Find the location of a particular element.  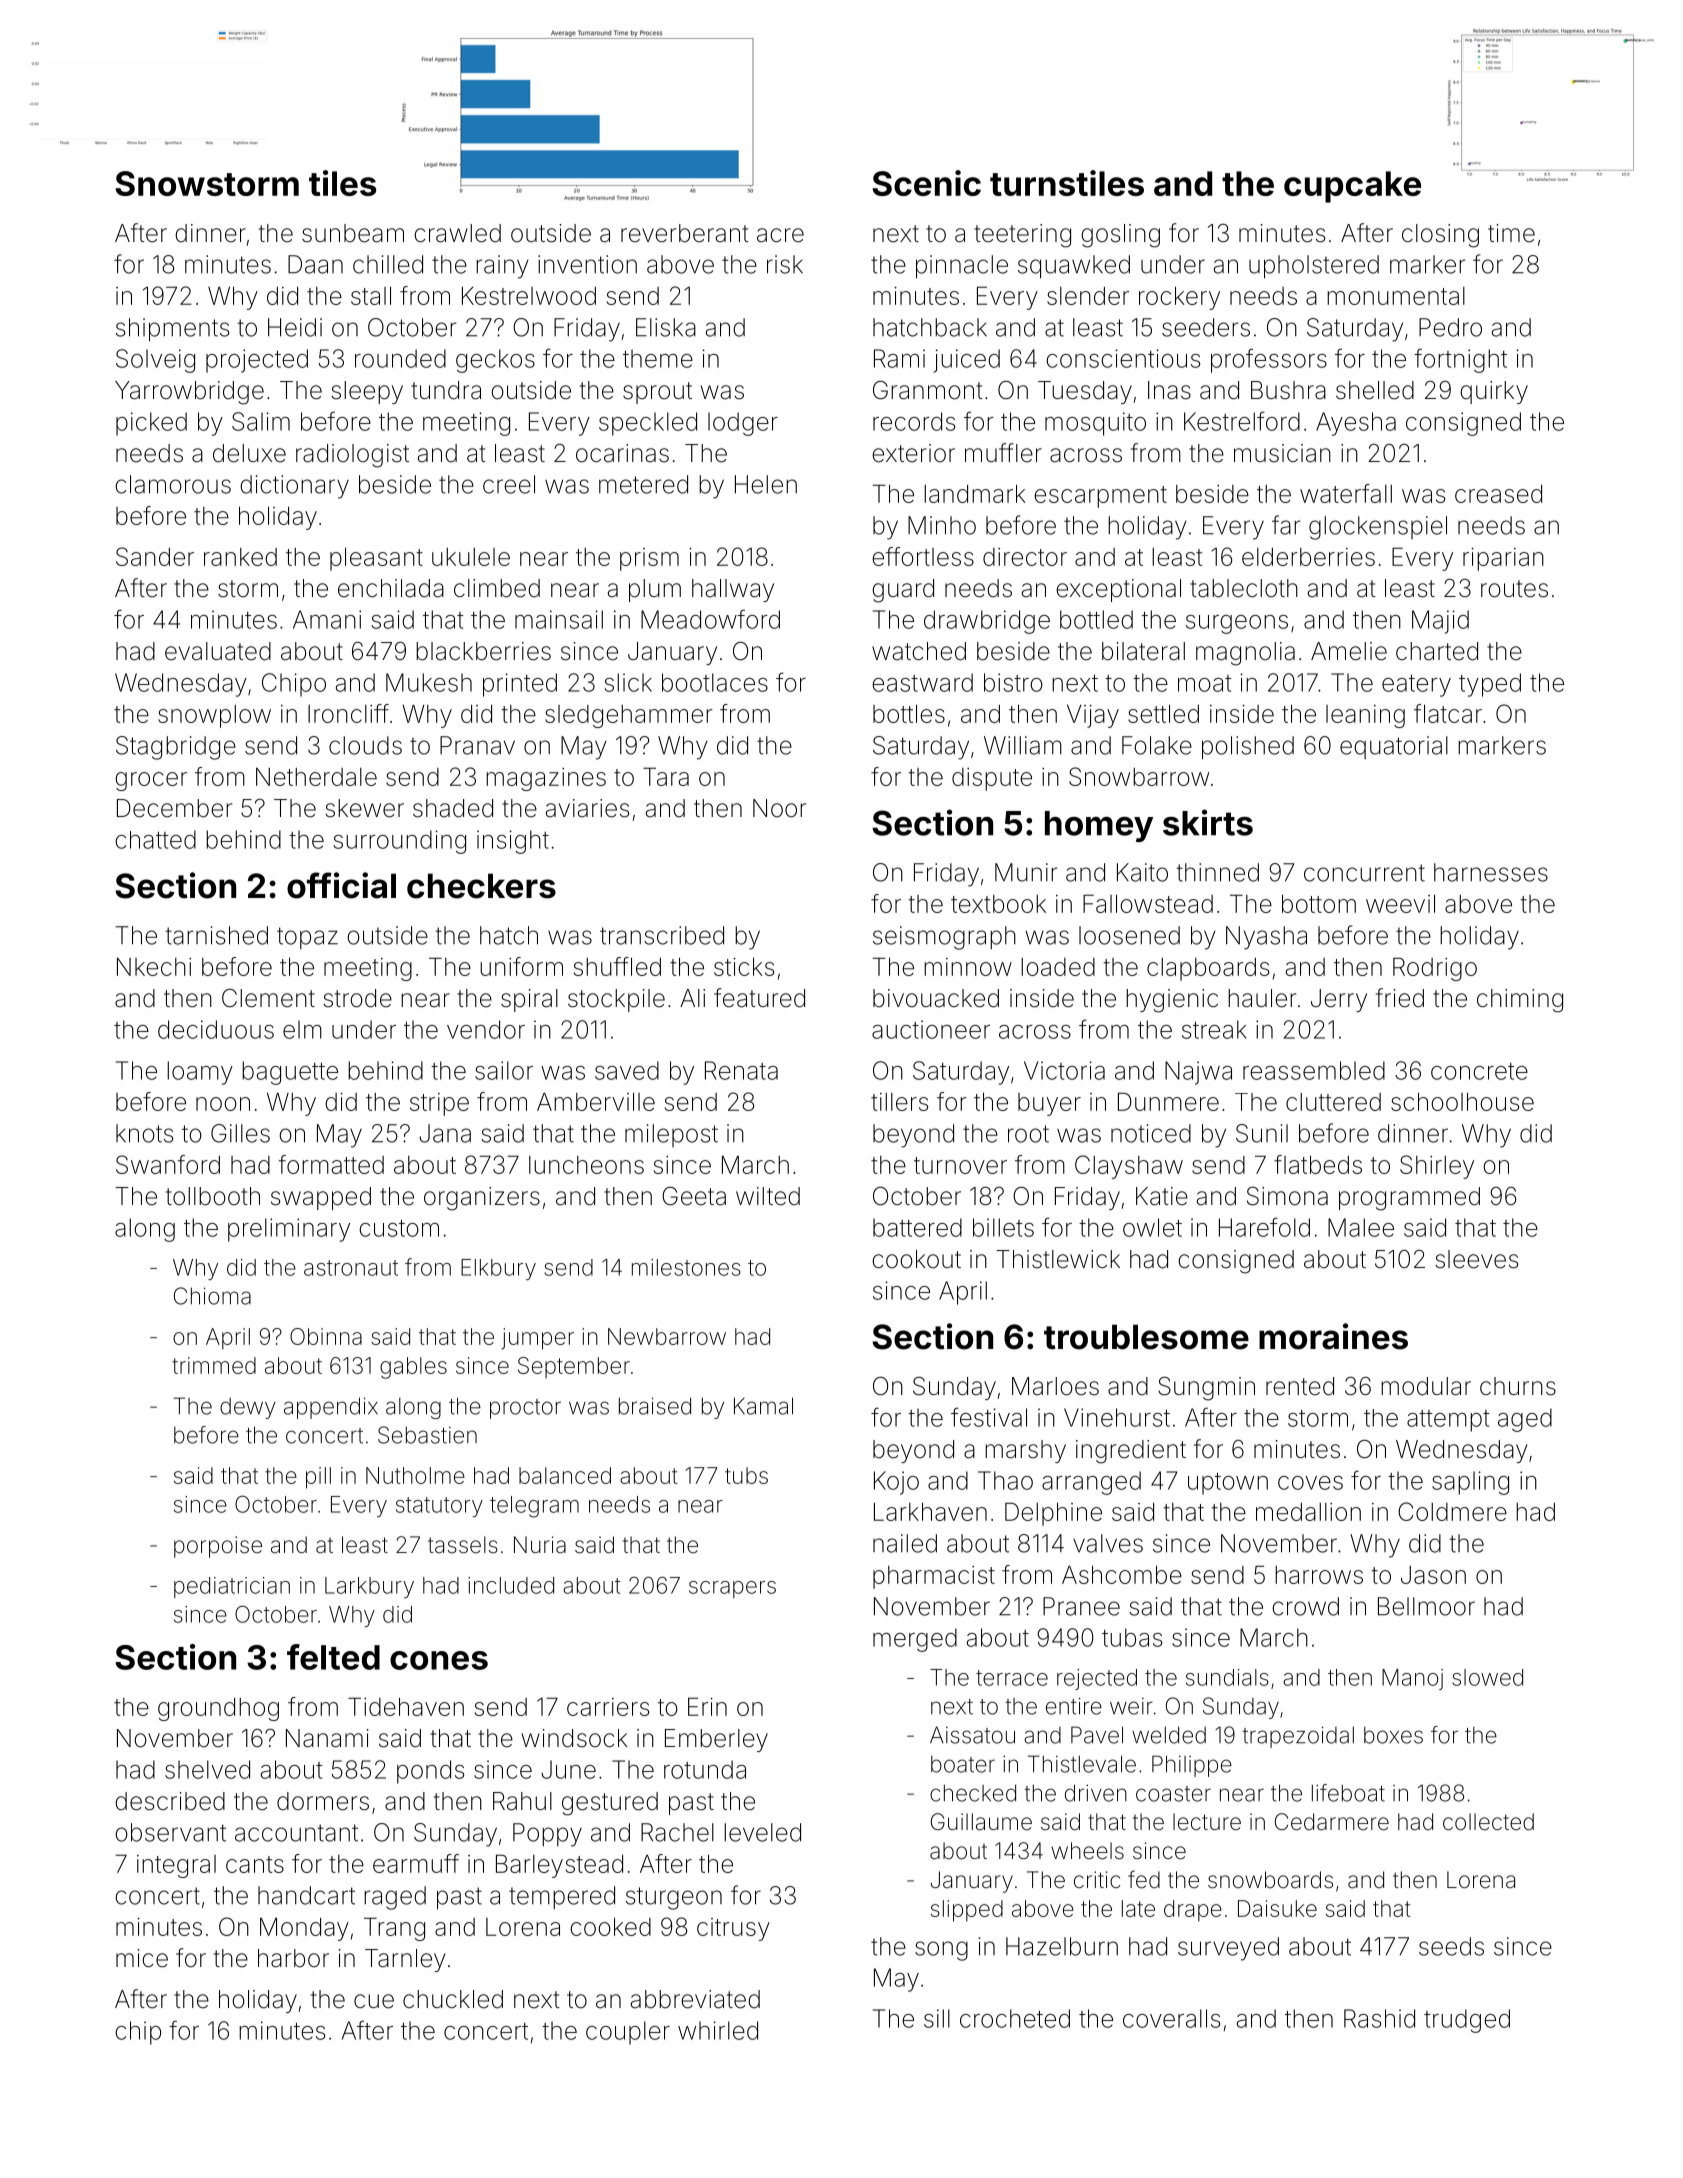

included is located at coordinates (511, 1585).
